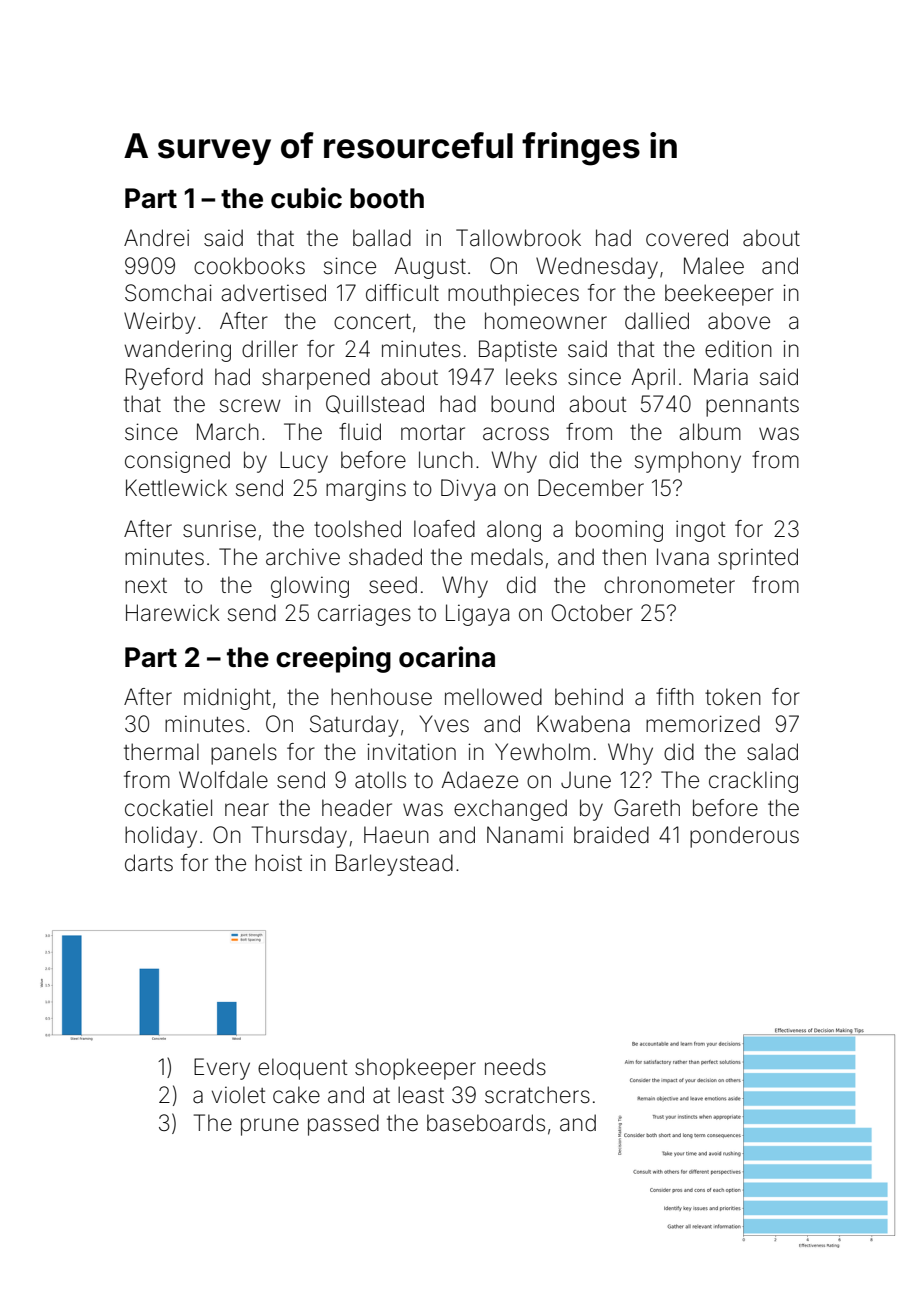 The width and height of the document is (924, 1311). I want to click on booth, so click(387, 198).
